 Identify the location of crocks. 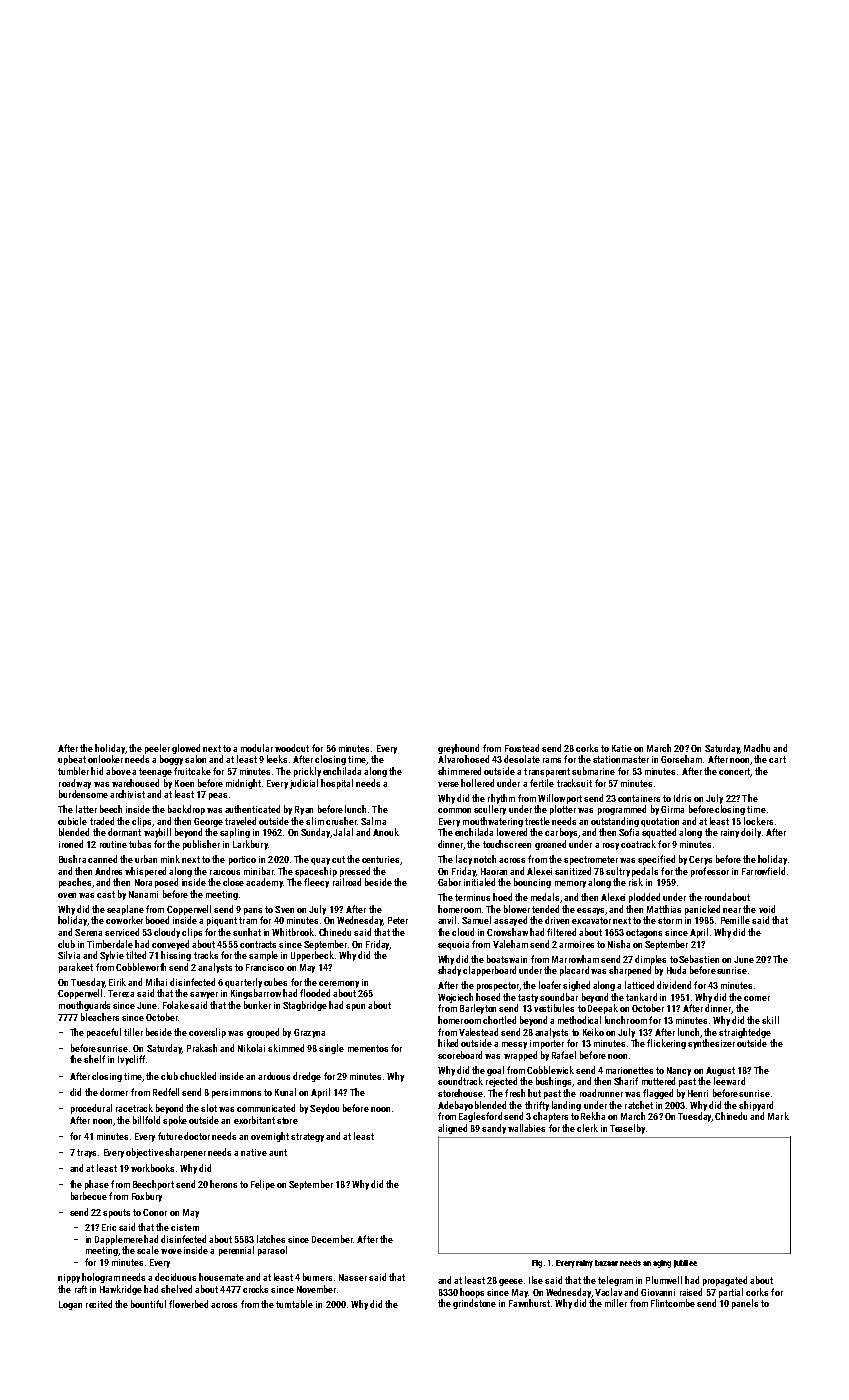
(255, 1289).
